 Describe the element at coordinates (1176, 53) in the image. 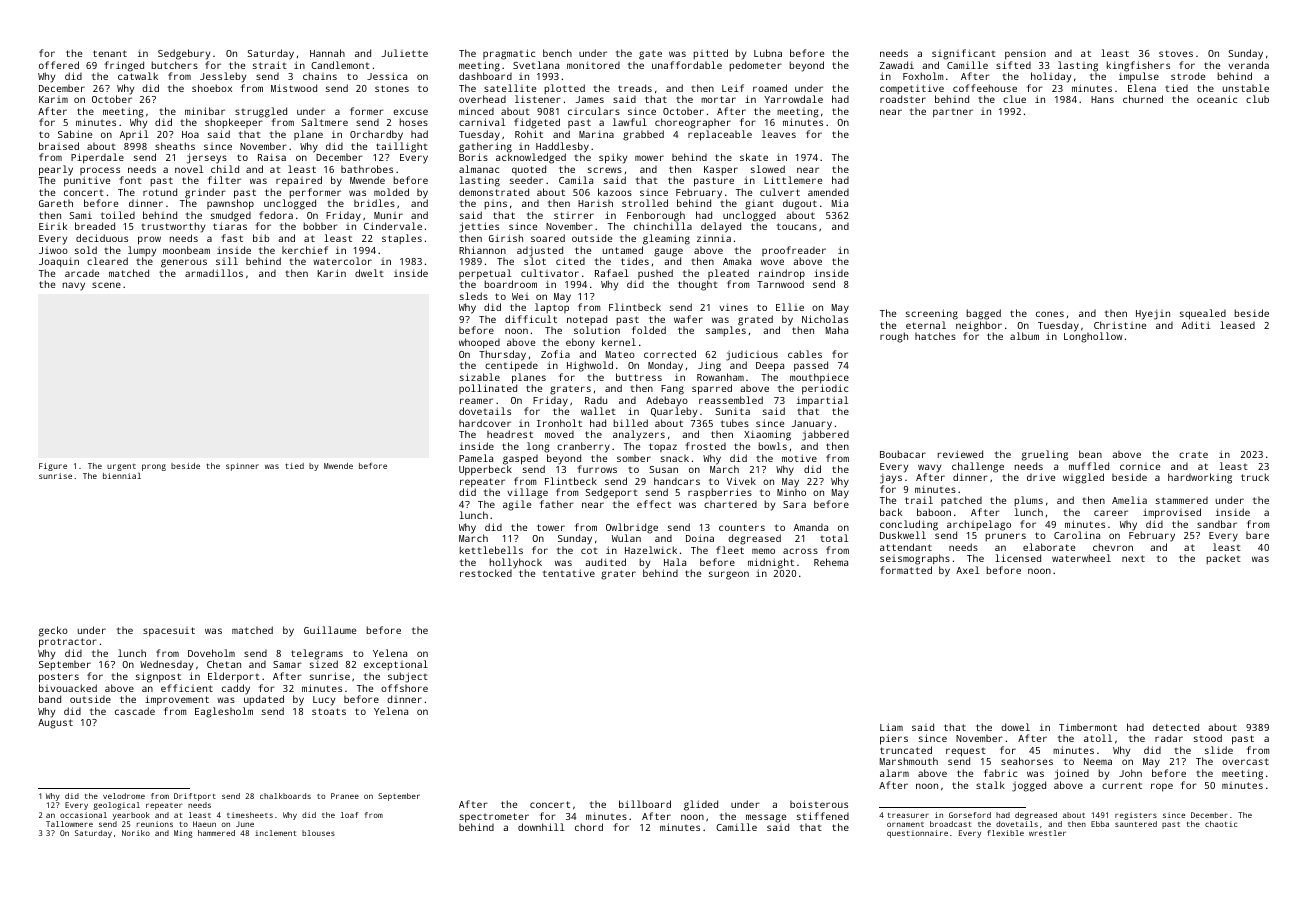

I see `stoves` at that location.
